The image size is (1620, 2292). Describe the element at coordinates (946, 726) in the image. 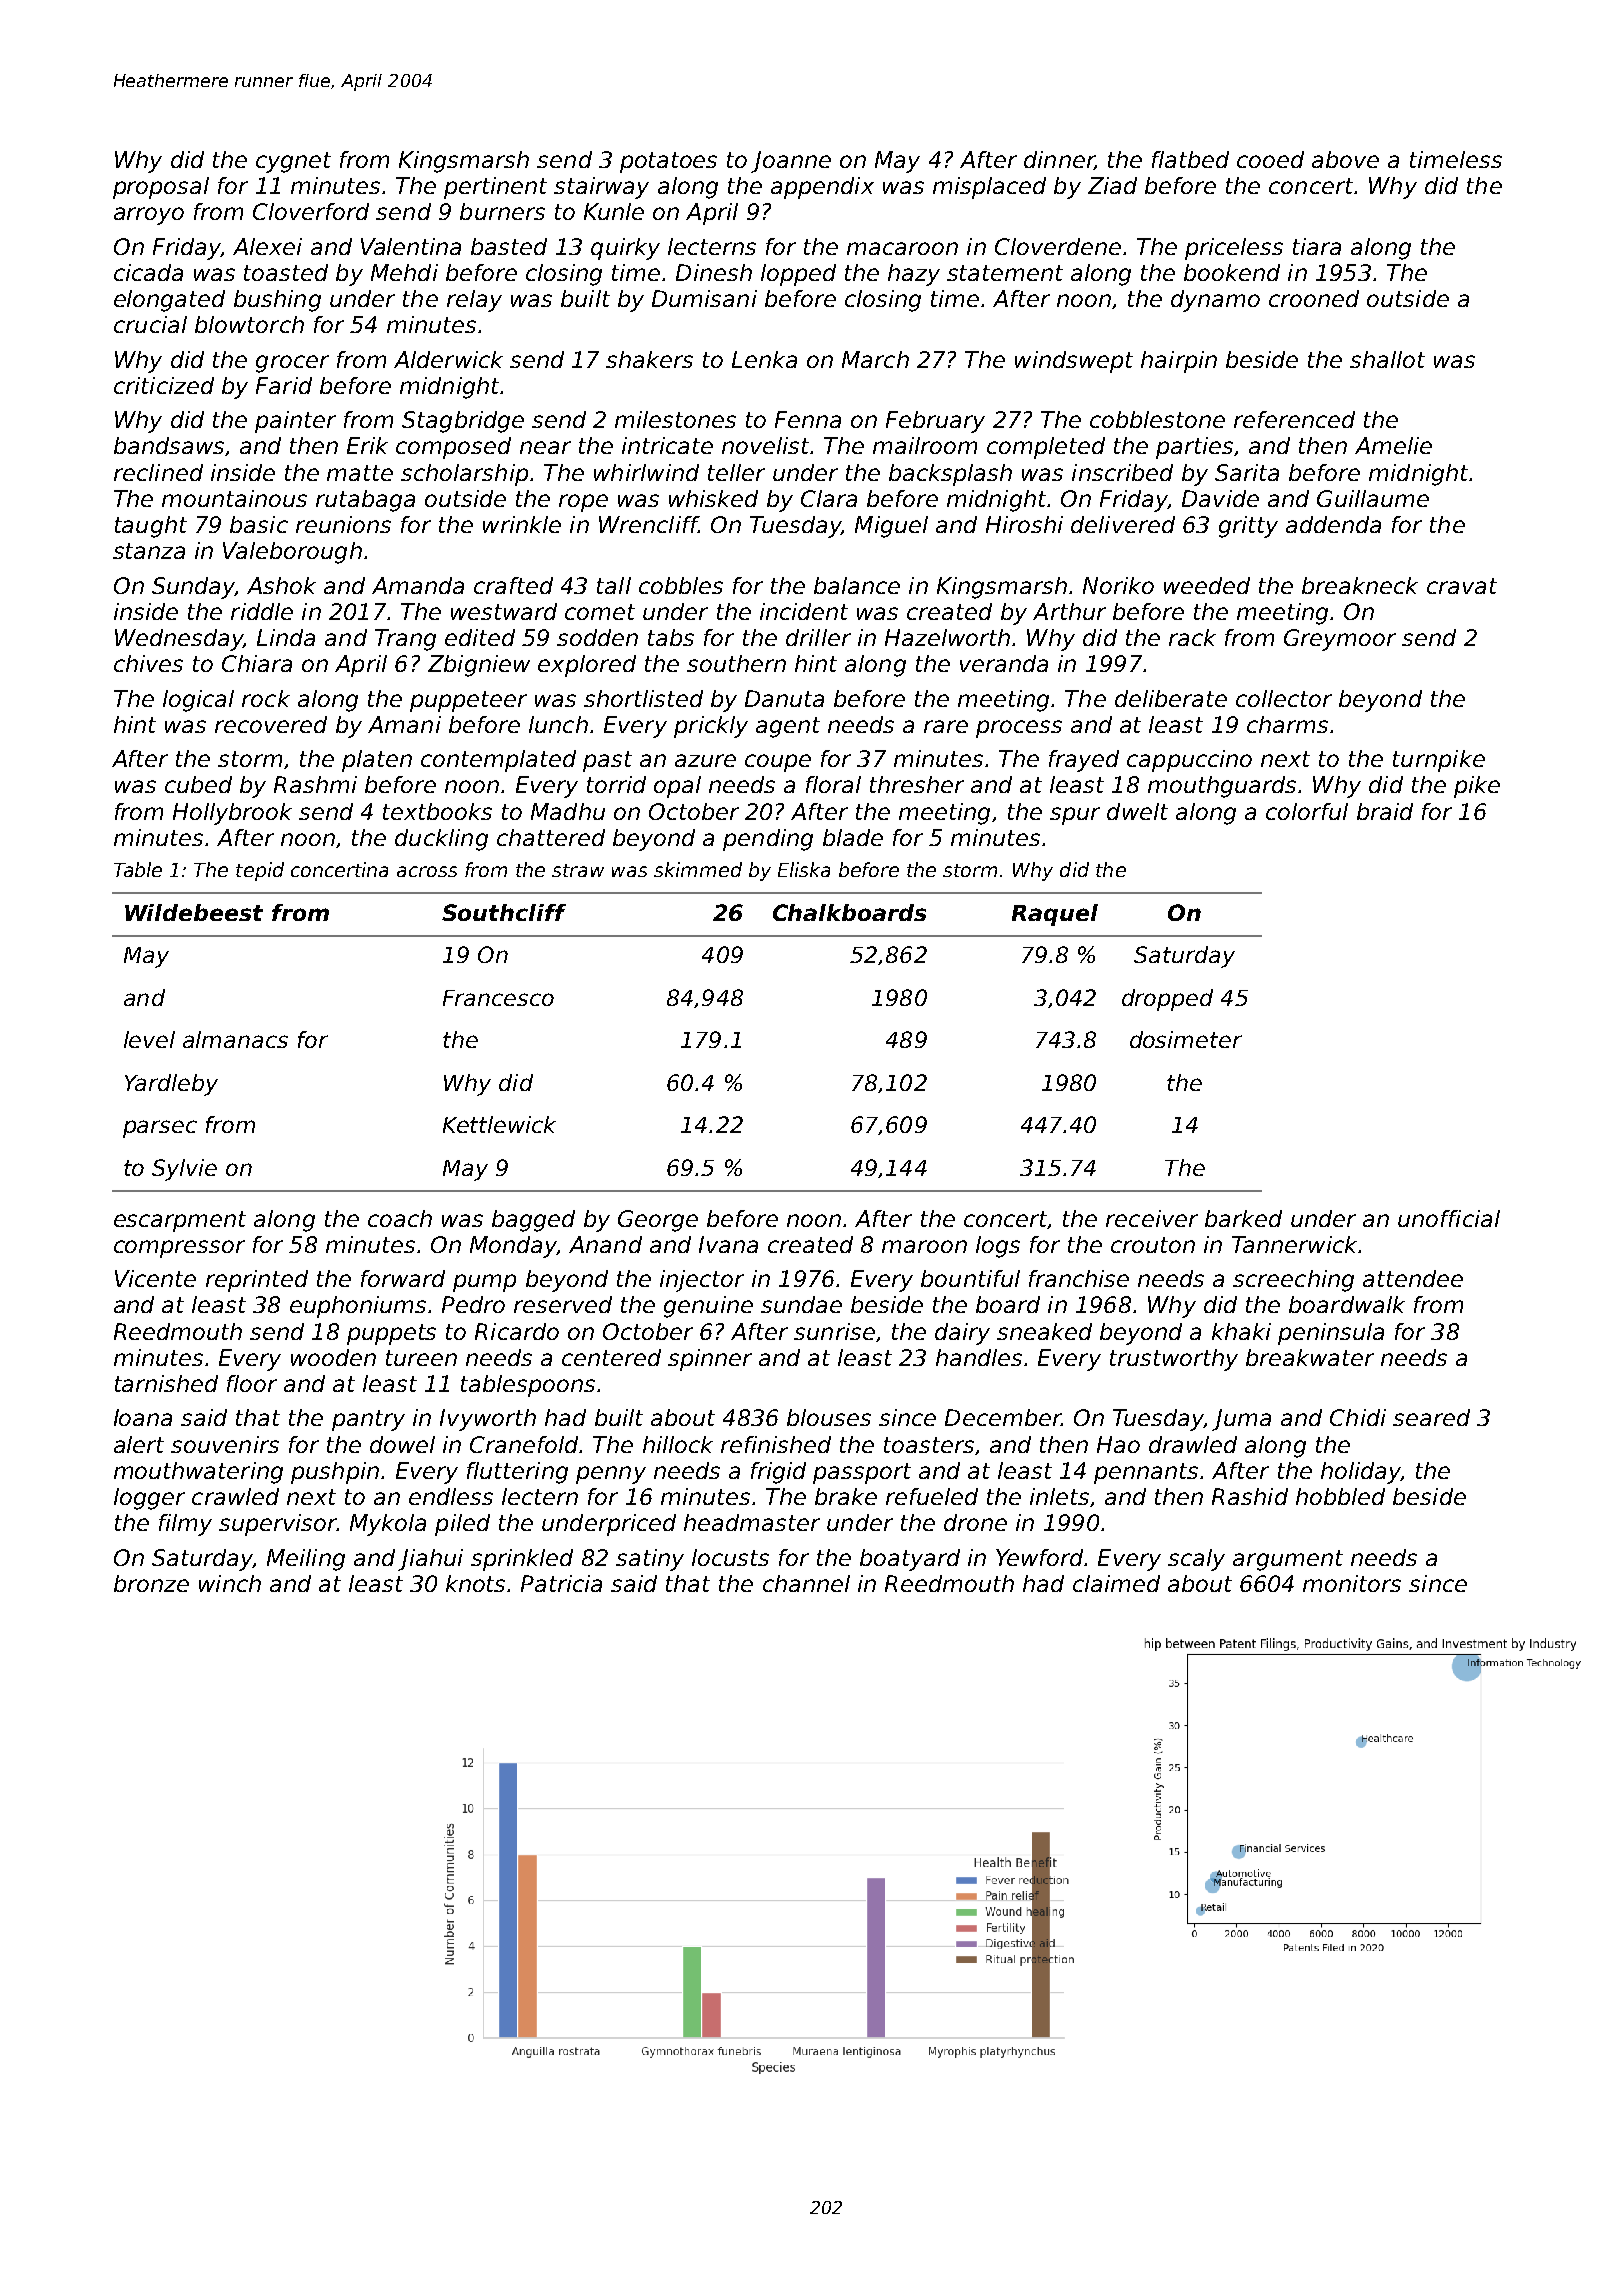

I see `rare` at that location.
